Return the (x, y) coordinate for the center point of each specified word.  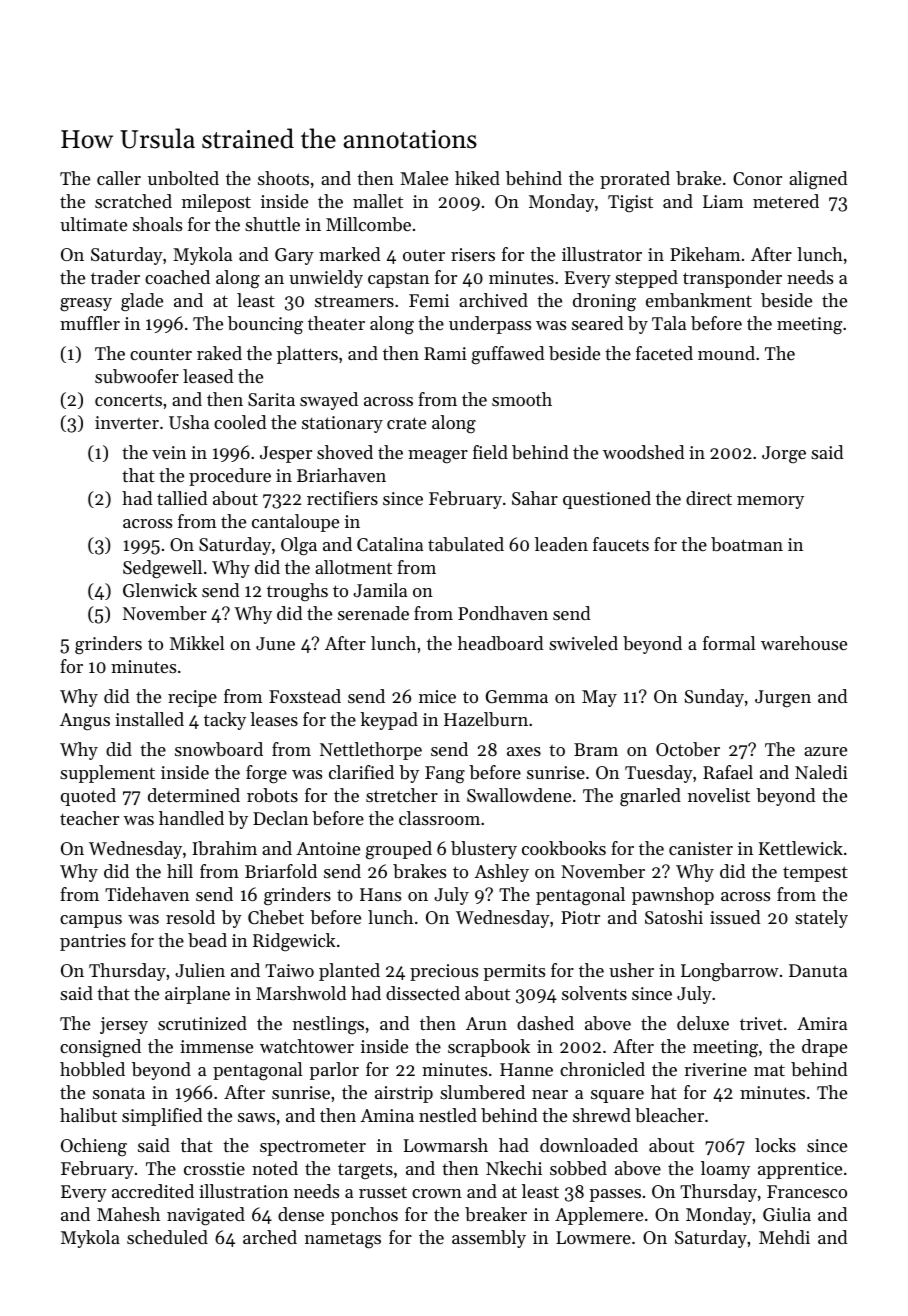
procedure (230, 477)
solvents (594, 993)
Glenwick (160, 590)
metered (786, 201)
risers (473, 254)
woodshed (644, 452)
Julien (200, 970)
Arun (486, 1023)
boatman (747, 544)
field (490, 452)
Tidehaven (147, 894)
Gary (294, 256)
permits (514, 972)
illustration (243, 1191)
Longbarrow (730, 972)
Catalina (390, 544)
